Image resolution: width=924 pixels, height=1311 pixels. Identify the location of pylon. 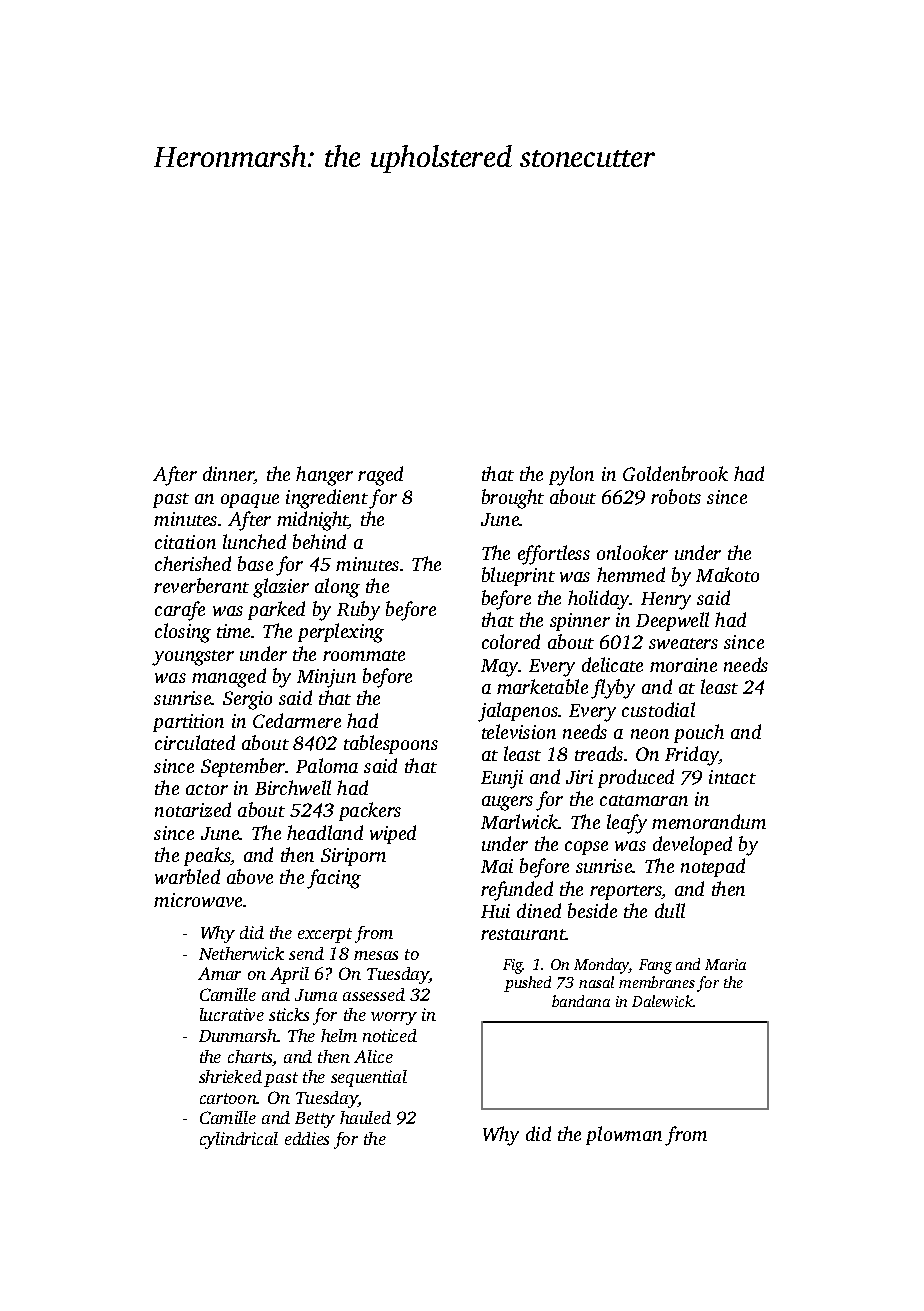
(571, 476).
